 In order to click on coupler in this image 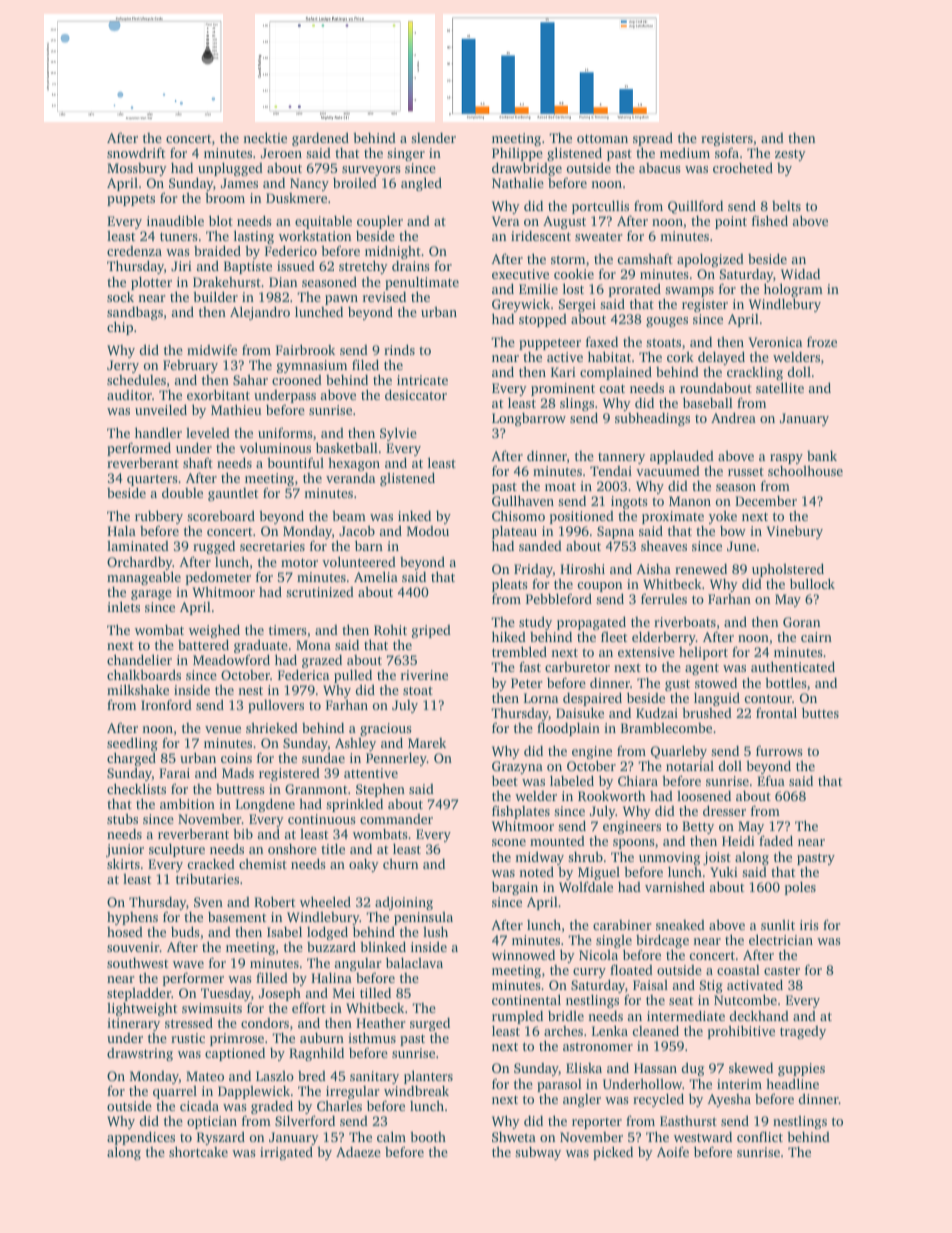, I will do `click(380, 222)`.
